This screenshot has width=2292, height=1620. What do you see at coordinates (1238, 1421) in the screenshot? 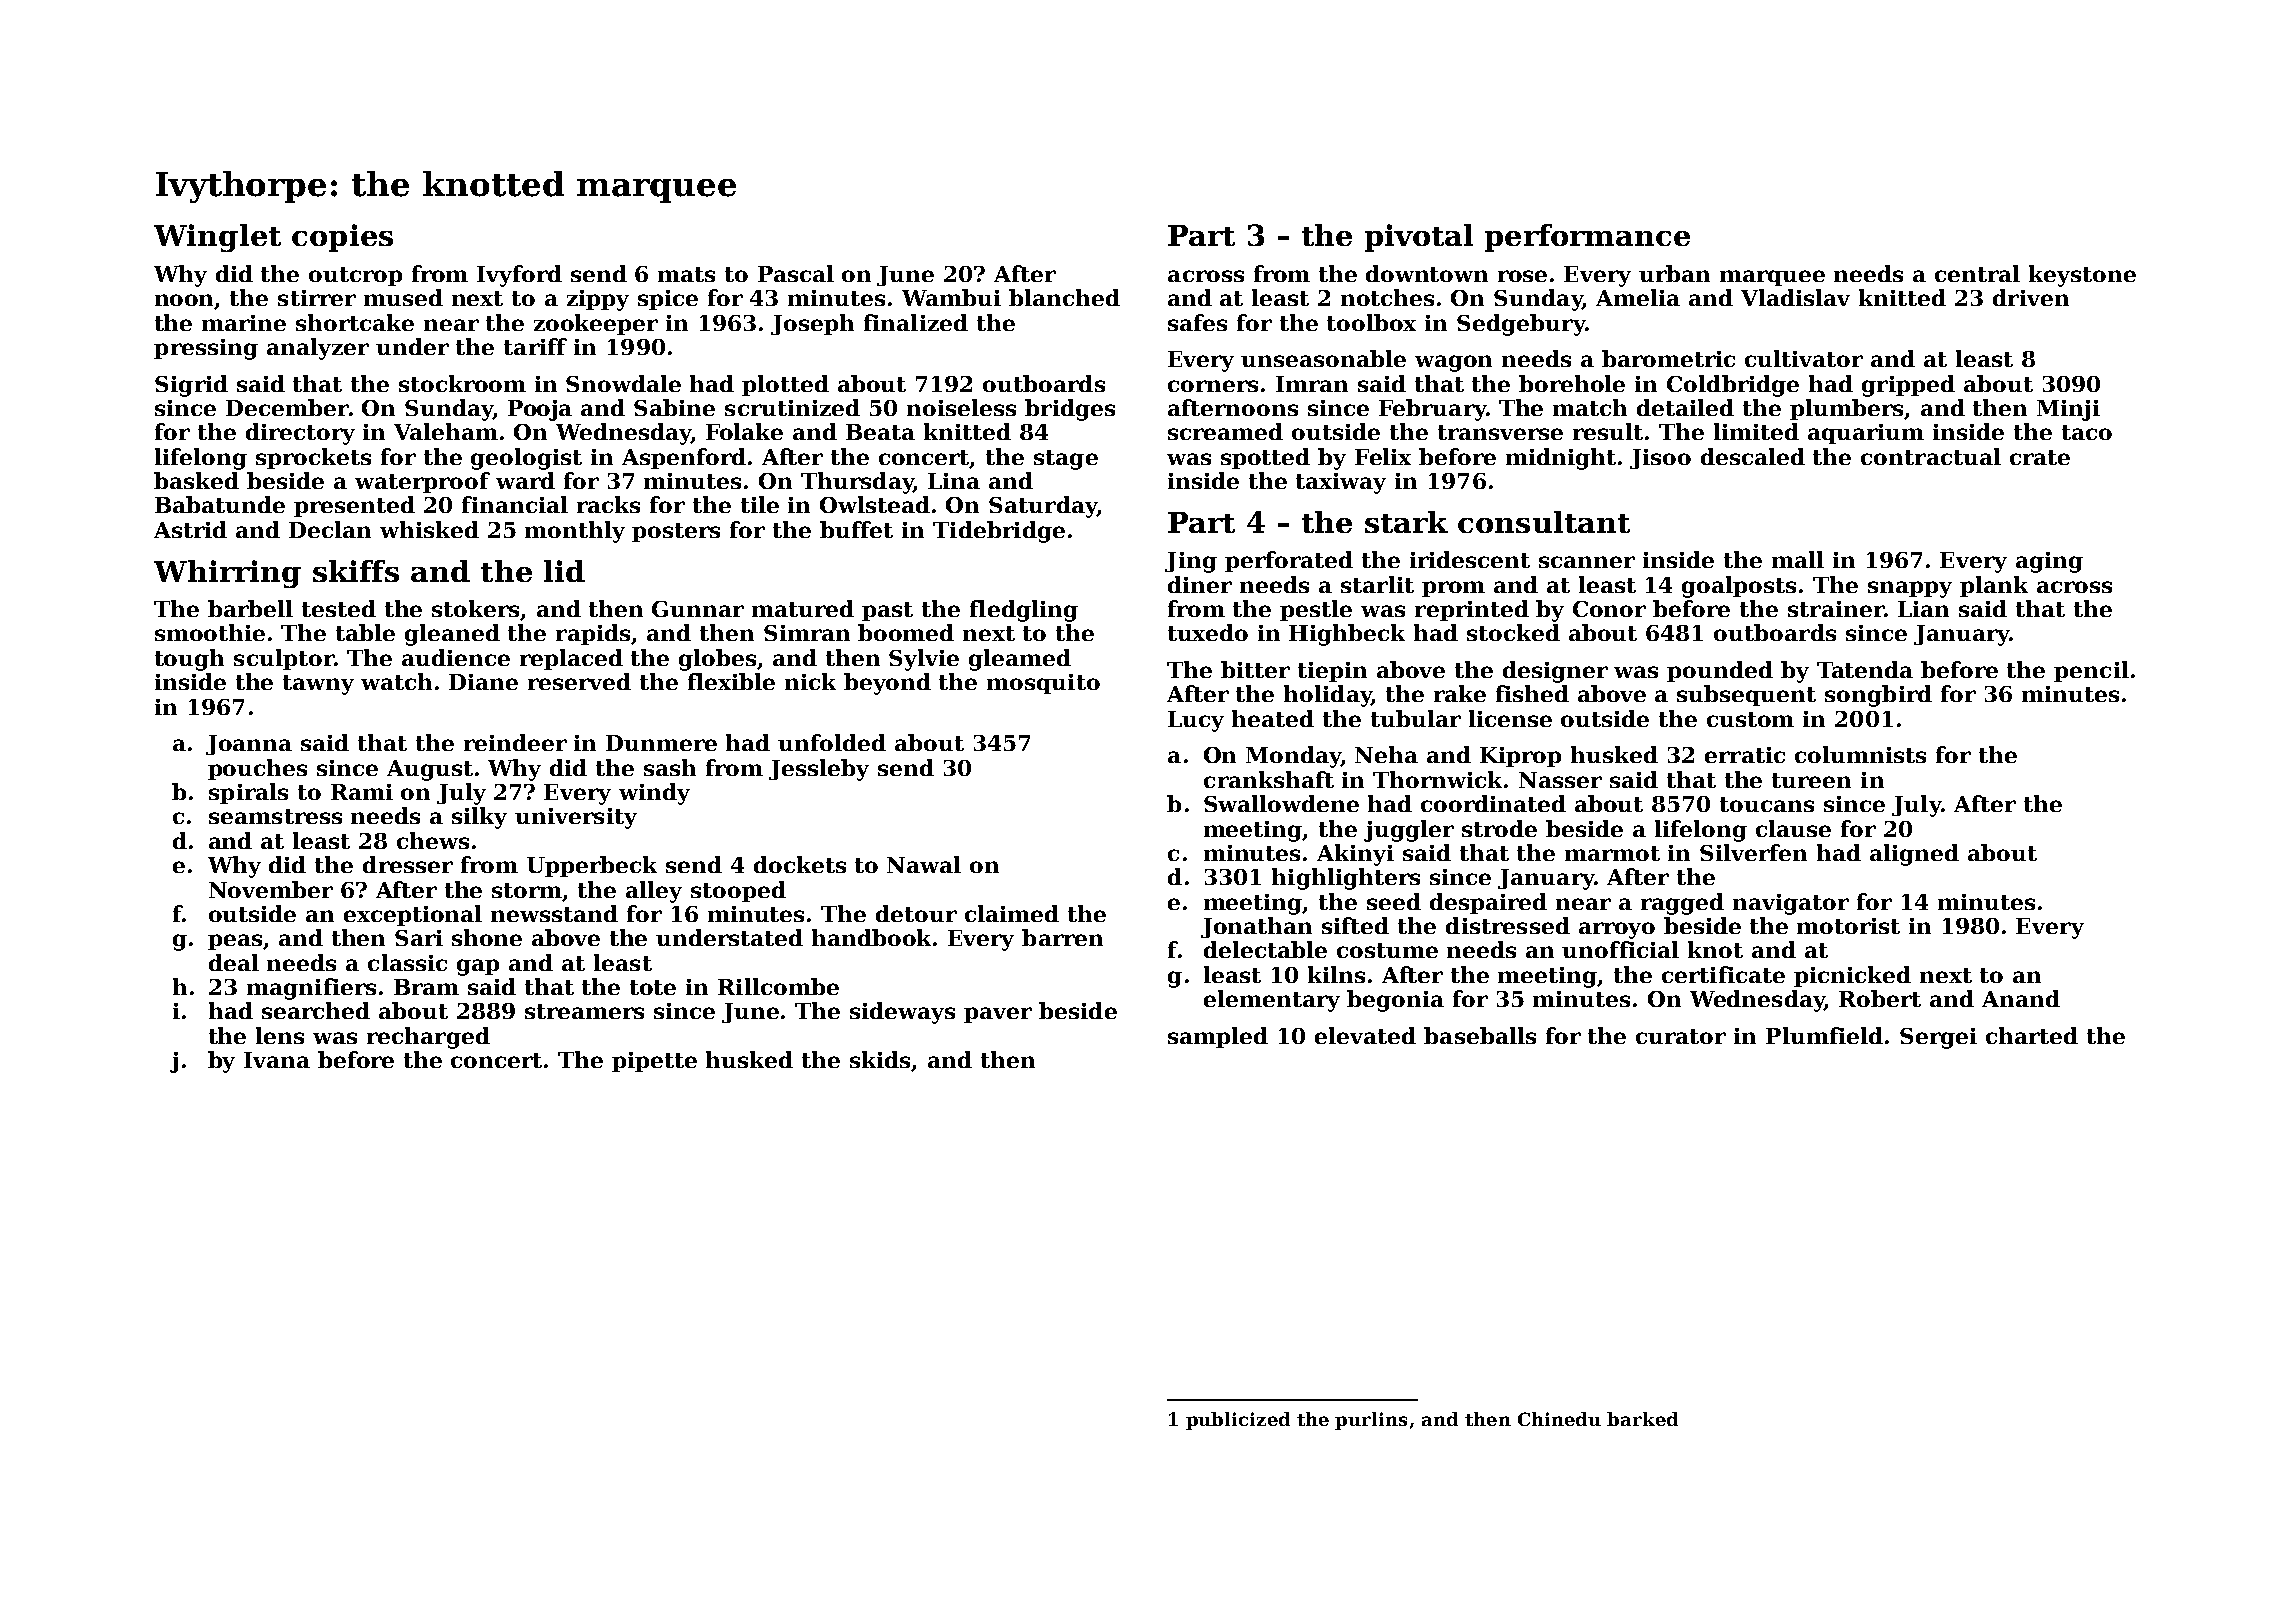
I see `publicized` at bounding box center [1238, 1421].
